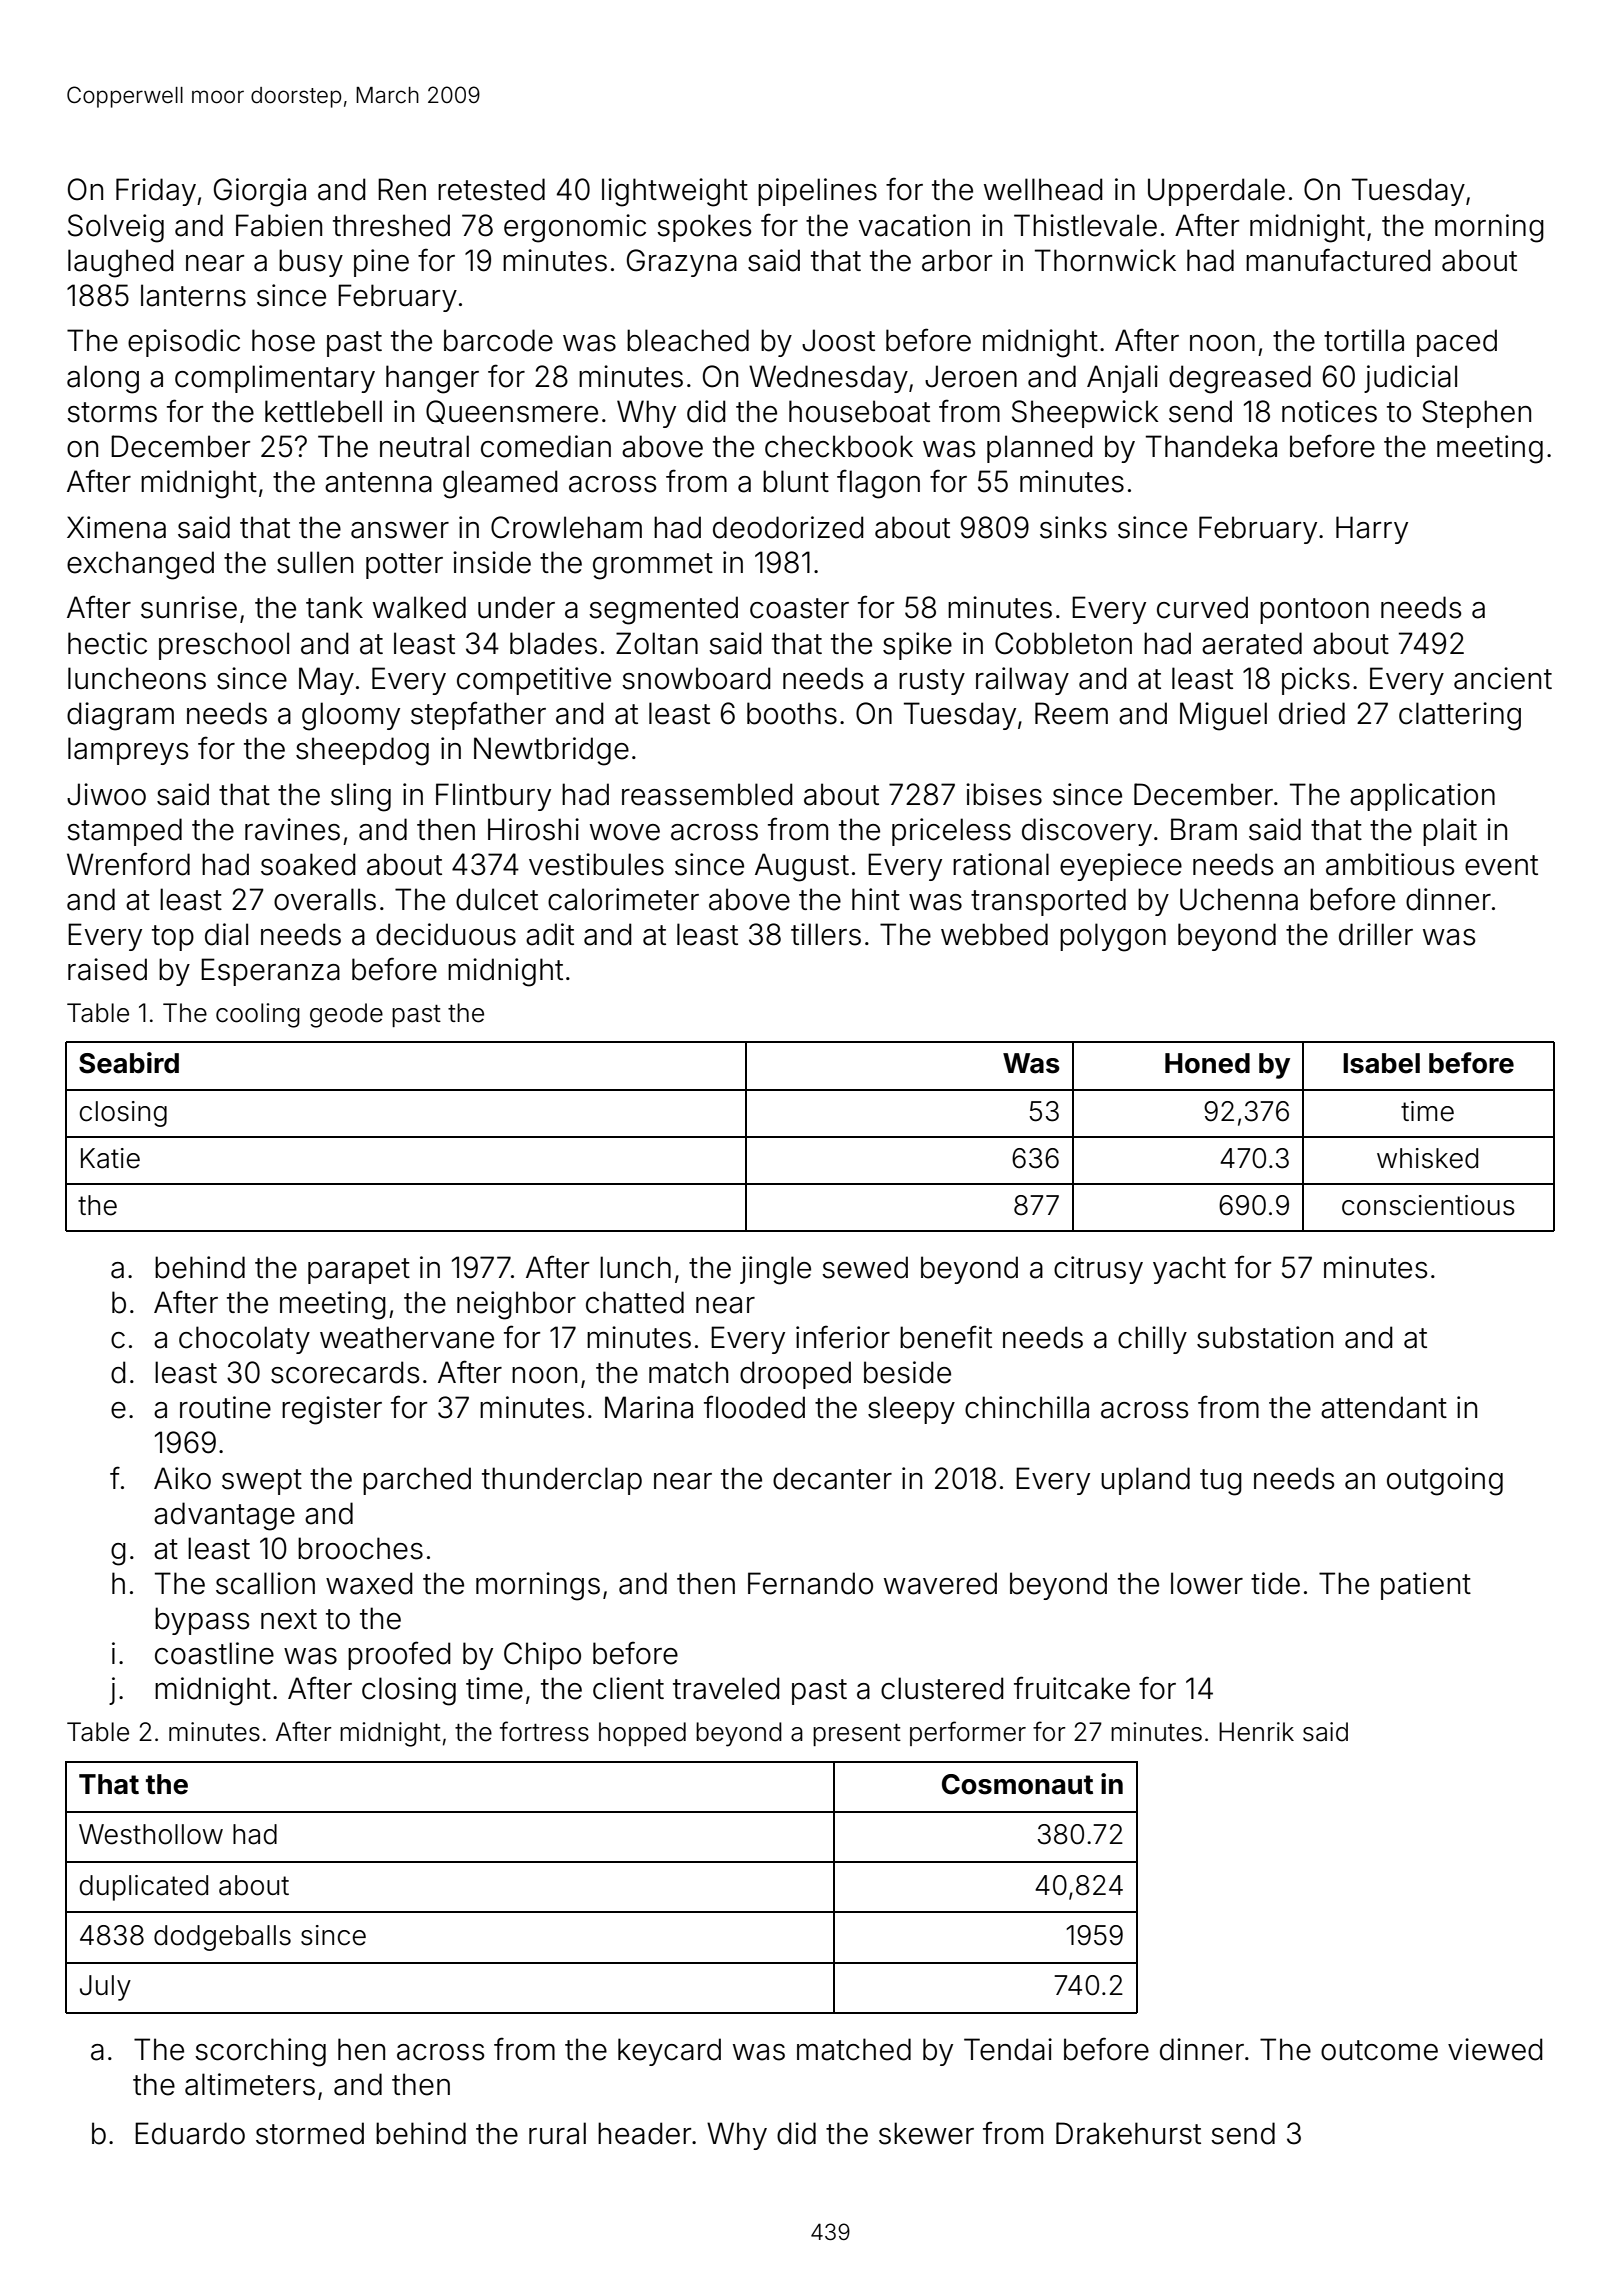  Describe the element at coordinates (189, 607) in the page. I see `sunrise` at that location.
